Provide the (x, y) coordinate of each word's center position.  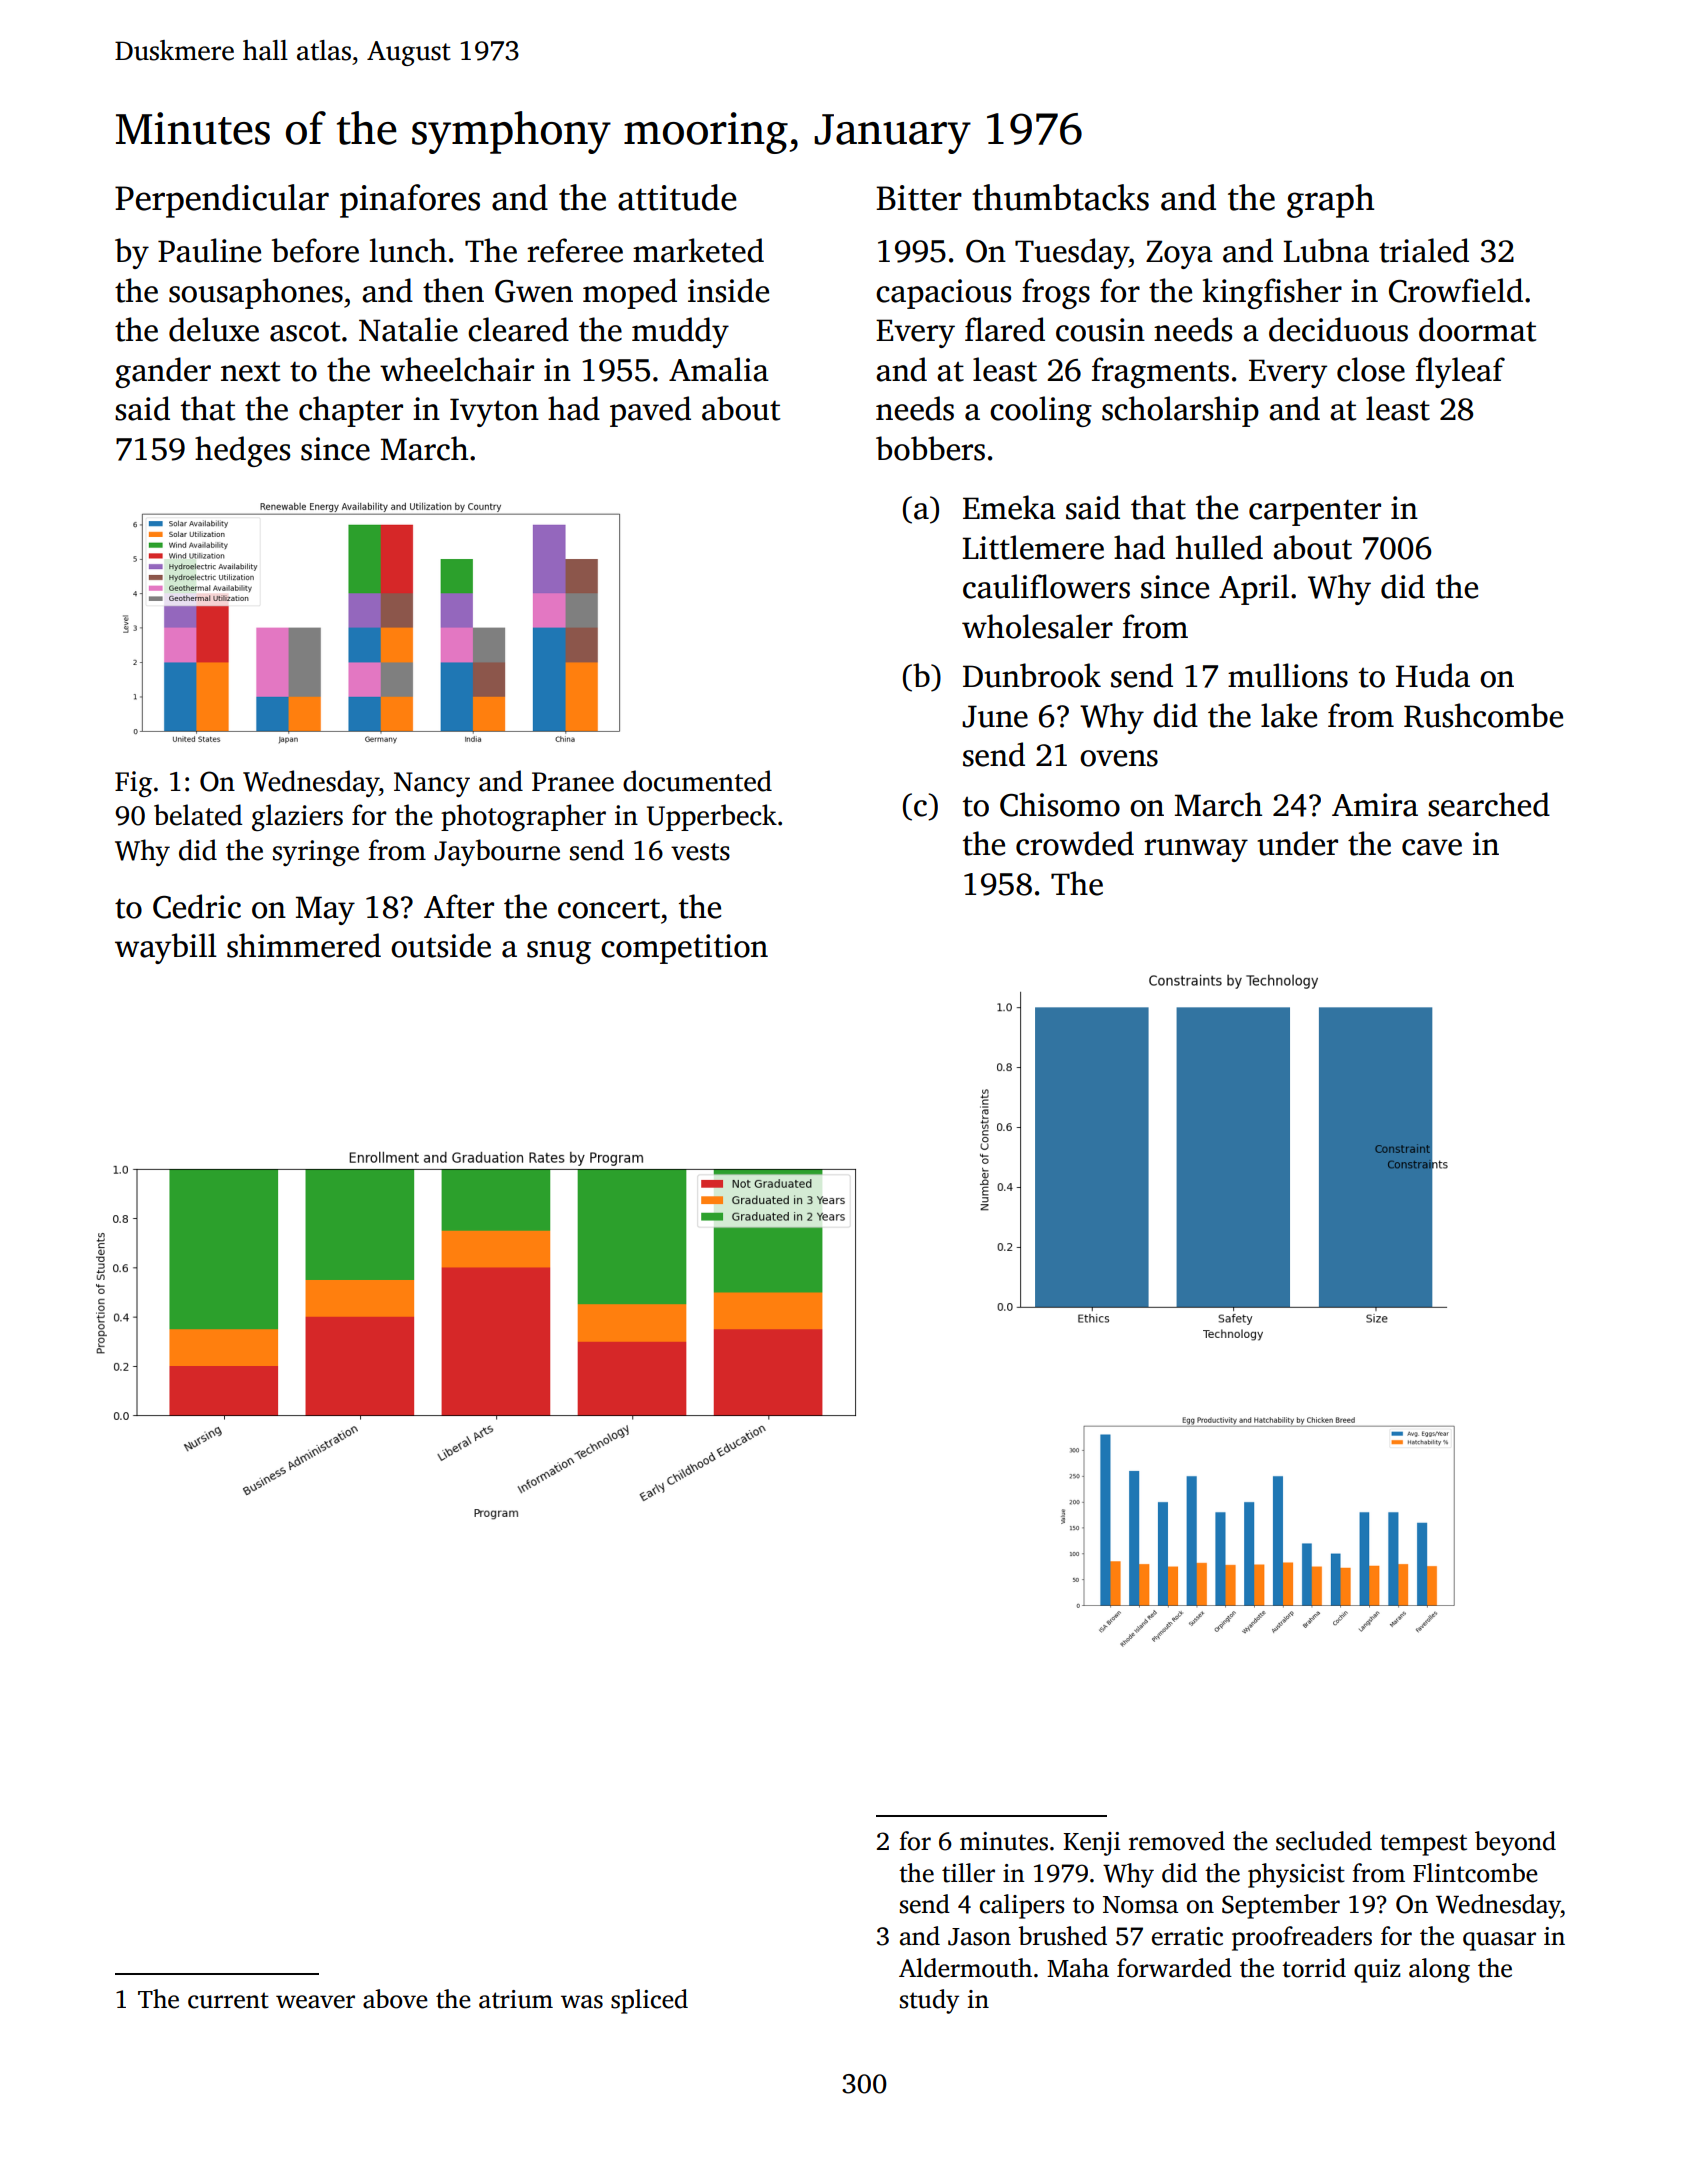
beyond (1515, 1843)
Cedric (197, 906)
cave (1432, 847)
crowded (1075, 843)
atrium (516, 1999)
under (1297, 843)
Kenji (1091, 1844)
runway (1196, 850)
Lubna (1326, 250)
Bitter (919, 198)
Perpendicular (222, 201)
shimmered (304, 945)
